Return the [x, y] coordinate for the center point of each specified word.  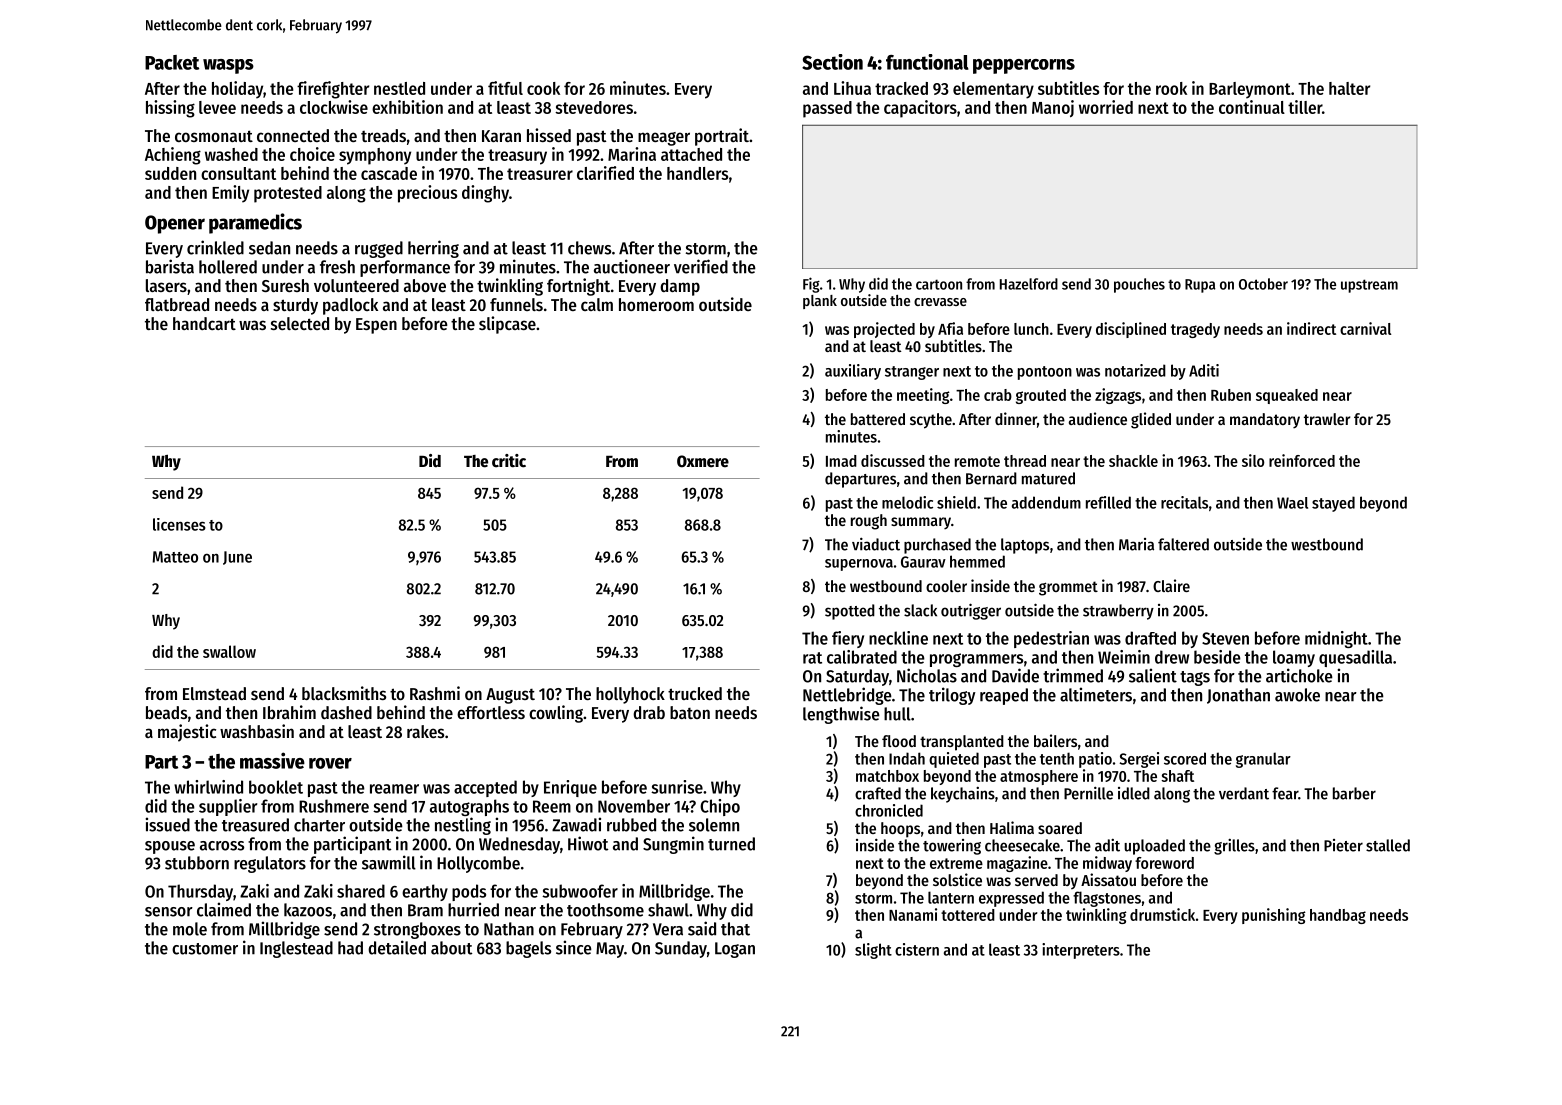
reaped [1004, 696]
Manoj [1053, 108]
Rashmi [435, 693]
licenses [179, 524]
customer [205, 949]
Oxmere [703, 461]
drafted [1150, 638]
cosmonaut [214, 136]
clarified [605, 173]
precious [427, 194]
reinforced [1302, 460]
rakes [425, 731]
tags [1195, 678]
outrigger [971, 611]
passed [827, 109]
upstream [1369, 286]
